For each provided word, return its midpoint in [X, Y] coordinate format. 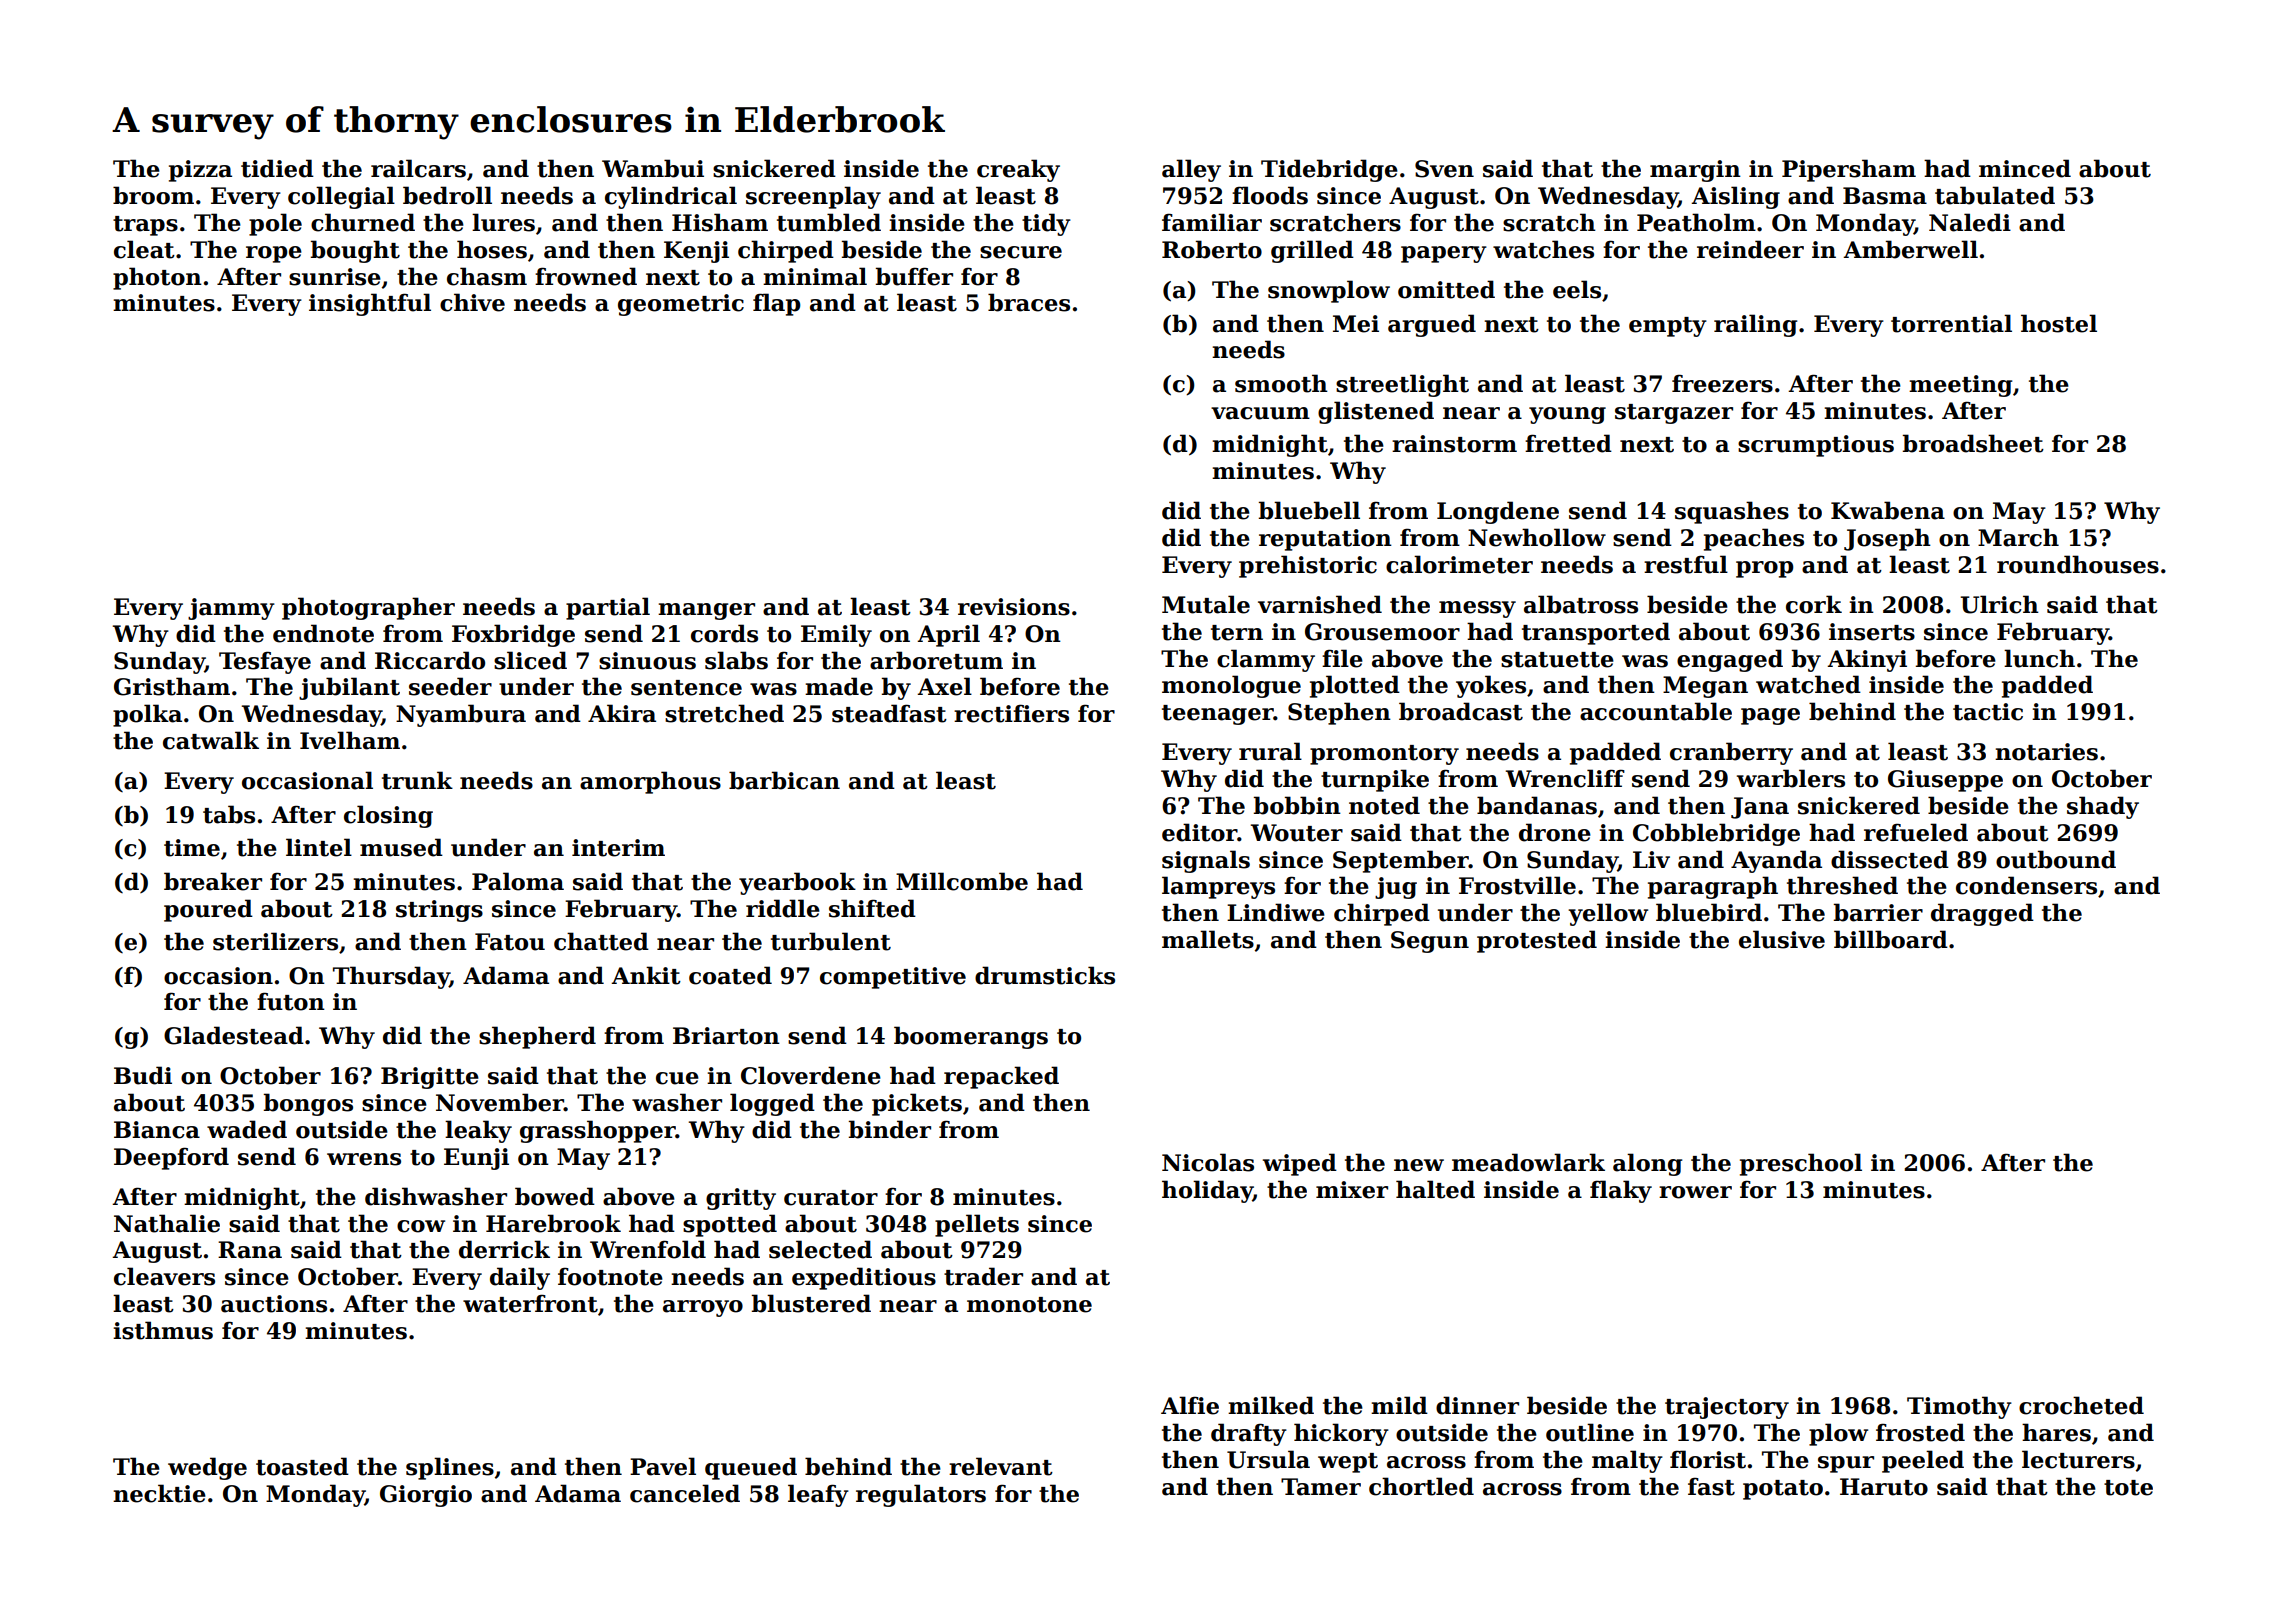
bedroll [447, 195]
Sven [1444, 169]
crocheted [2081, 1405]
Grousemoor [1382, 632]
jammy [231, 609]
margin [1695, 171]
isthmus [163, 1330]
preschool [1801, 1164]
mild [1399, 1405]
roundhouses [2078, 564]
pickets [917, 1104]
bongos [308, 1104]
